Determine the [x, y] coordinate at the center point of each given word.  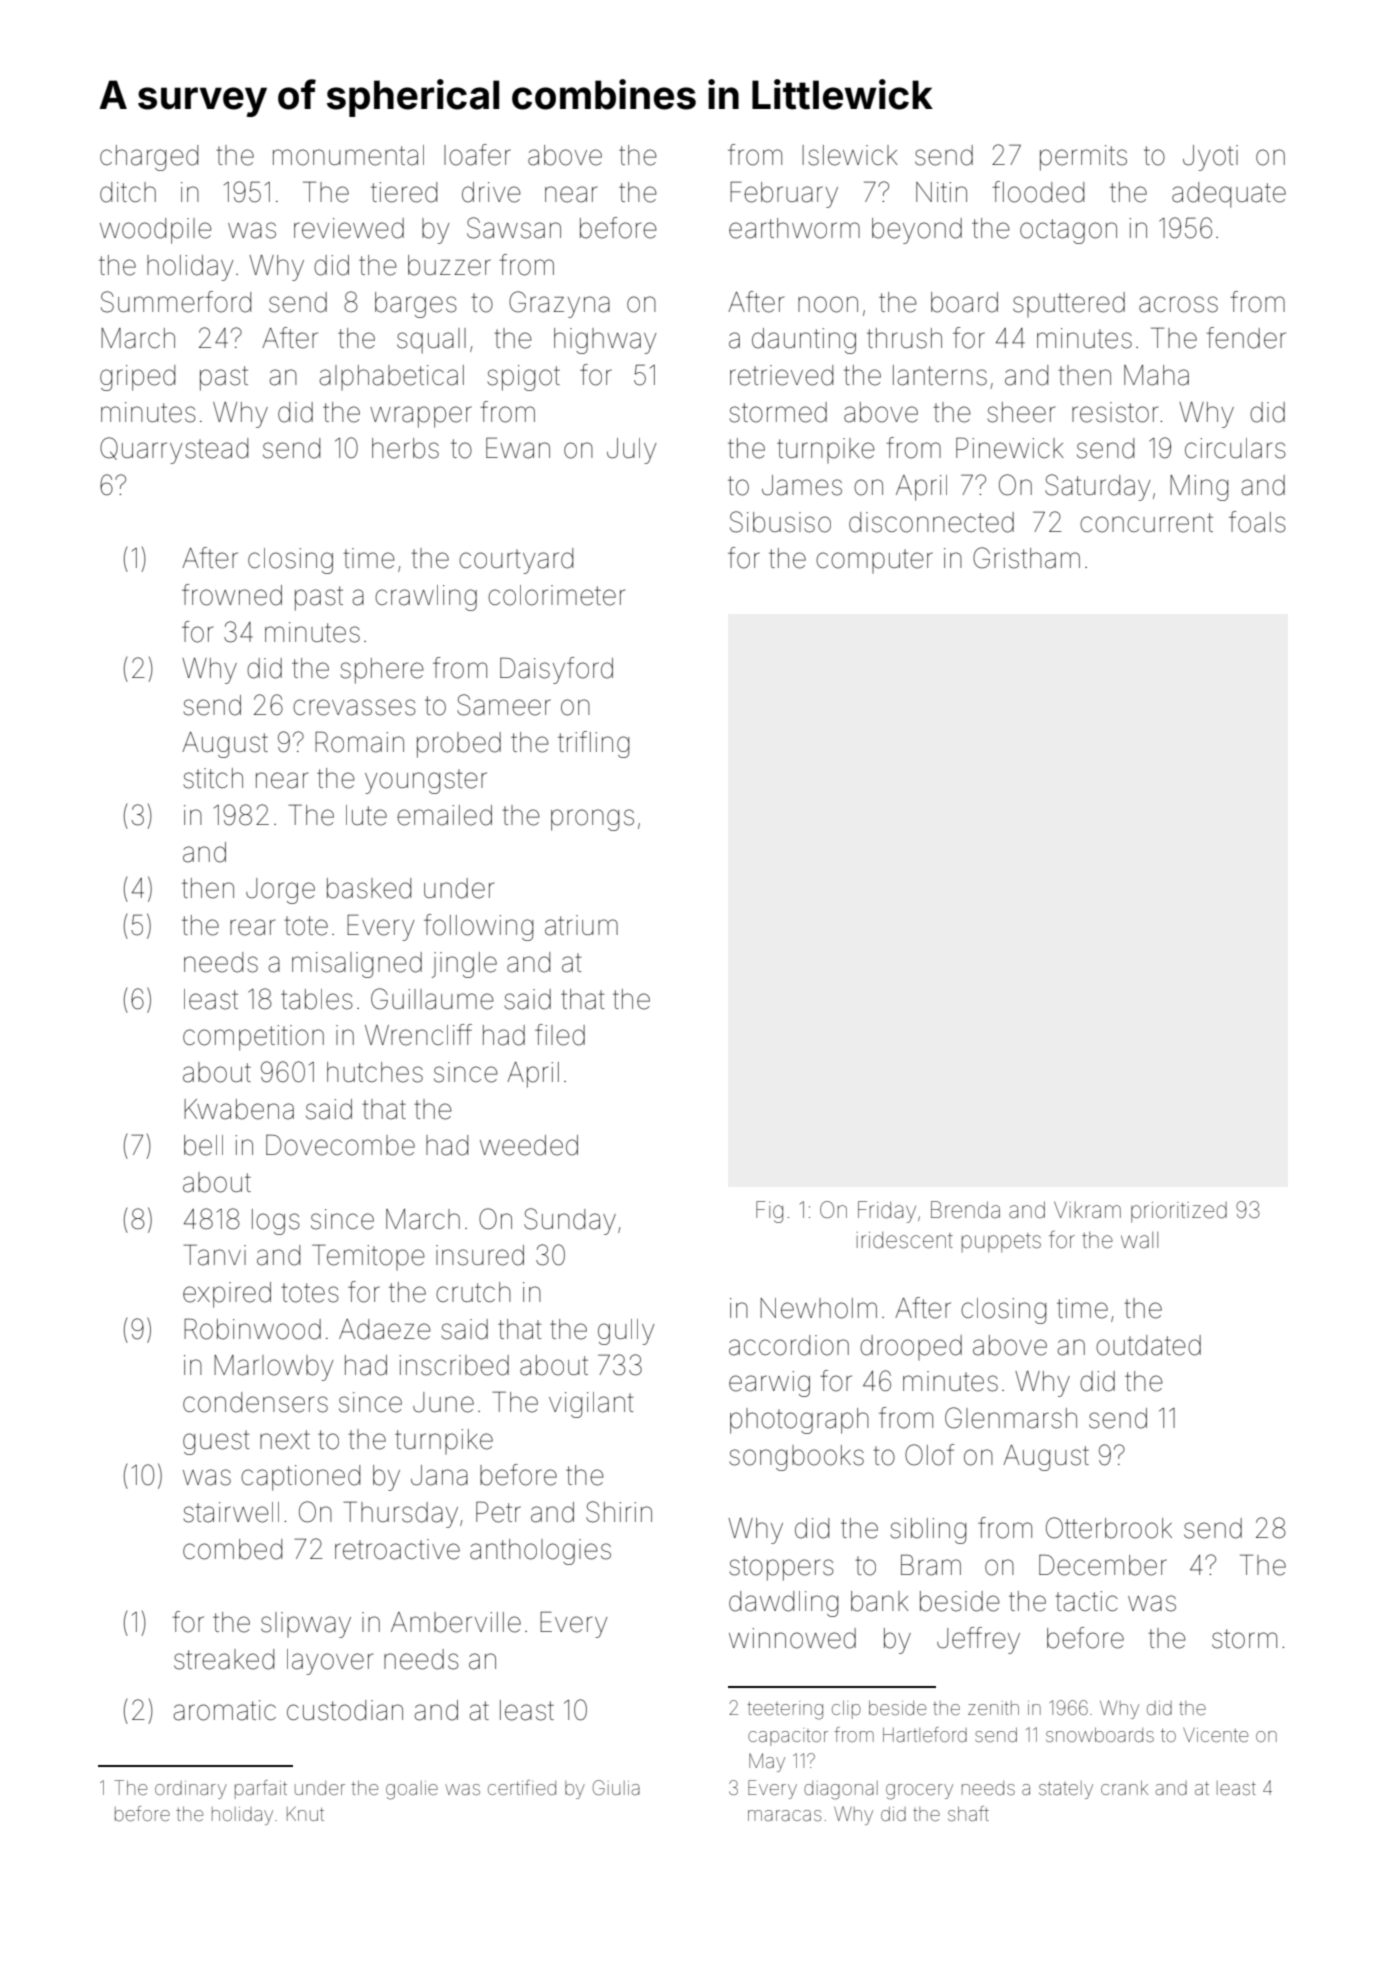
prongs [592, 820]
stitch [213, 778]
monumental [348, 155]
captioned [300, 1478]
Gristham [1026, 558]
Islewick [850, 155]
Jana [439, 1475]
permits [1083, 158]
